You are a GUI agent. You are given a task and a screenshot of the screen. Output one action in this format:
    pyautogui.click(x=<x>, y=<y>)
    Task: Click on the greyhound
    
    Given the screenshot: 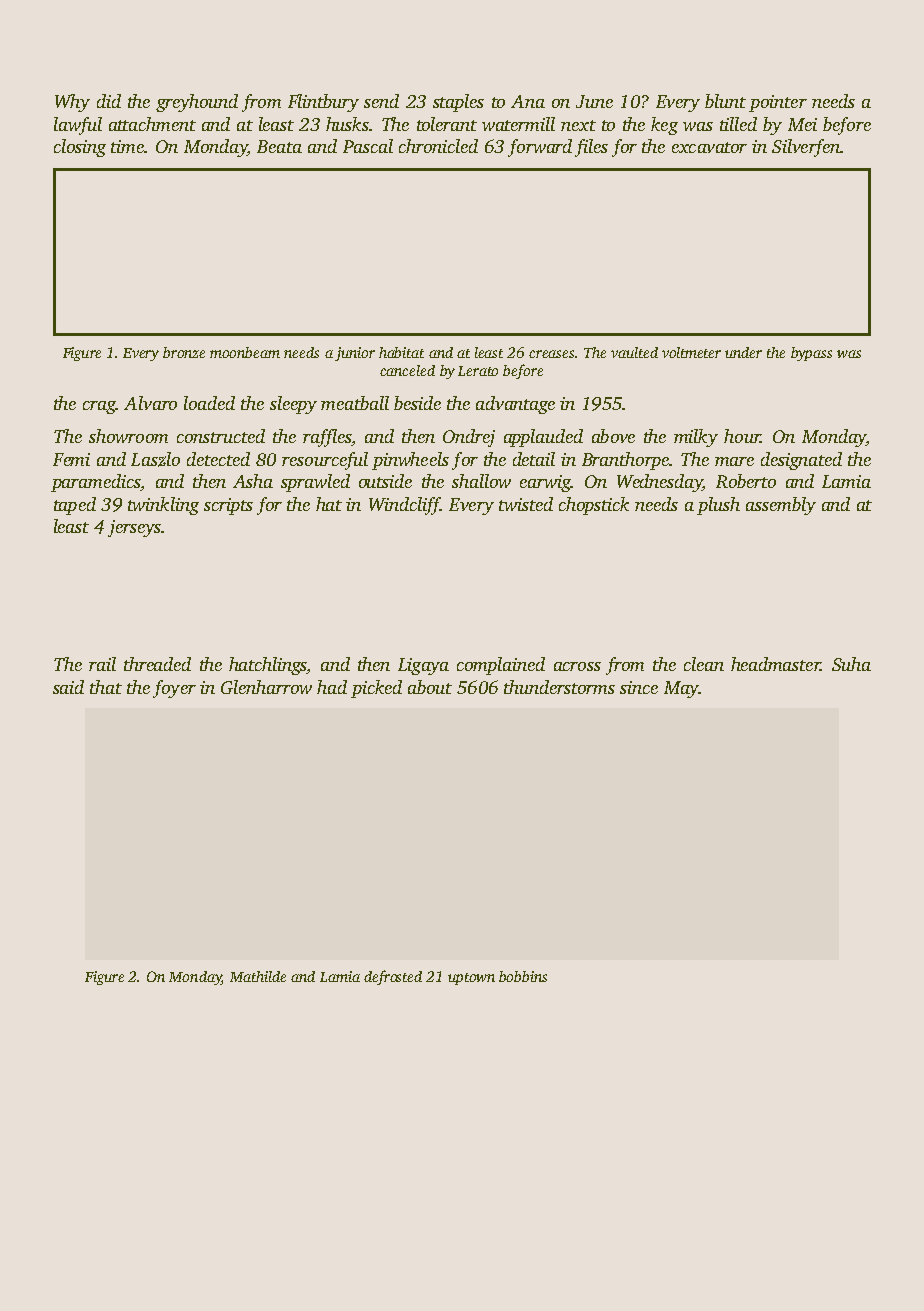 What is the action you would take?
    pyautogui.click(x=197, y=103)
